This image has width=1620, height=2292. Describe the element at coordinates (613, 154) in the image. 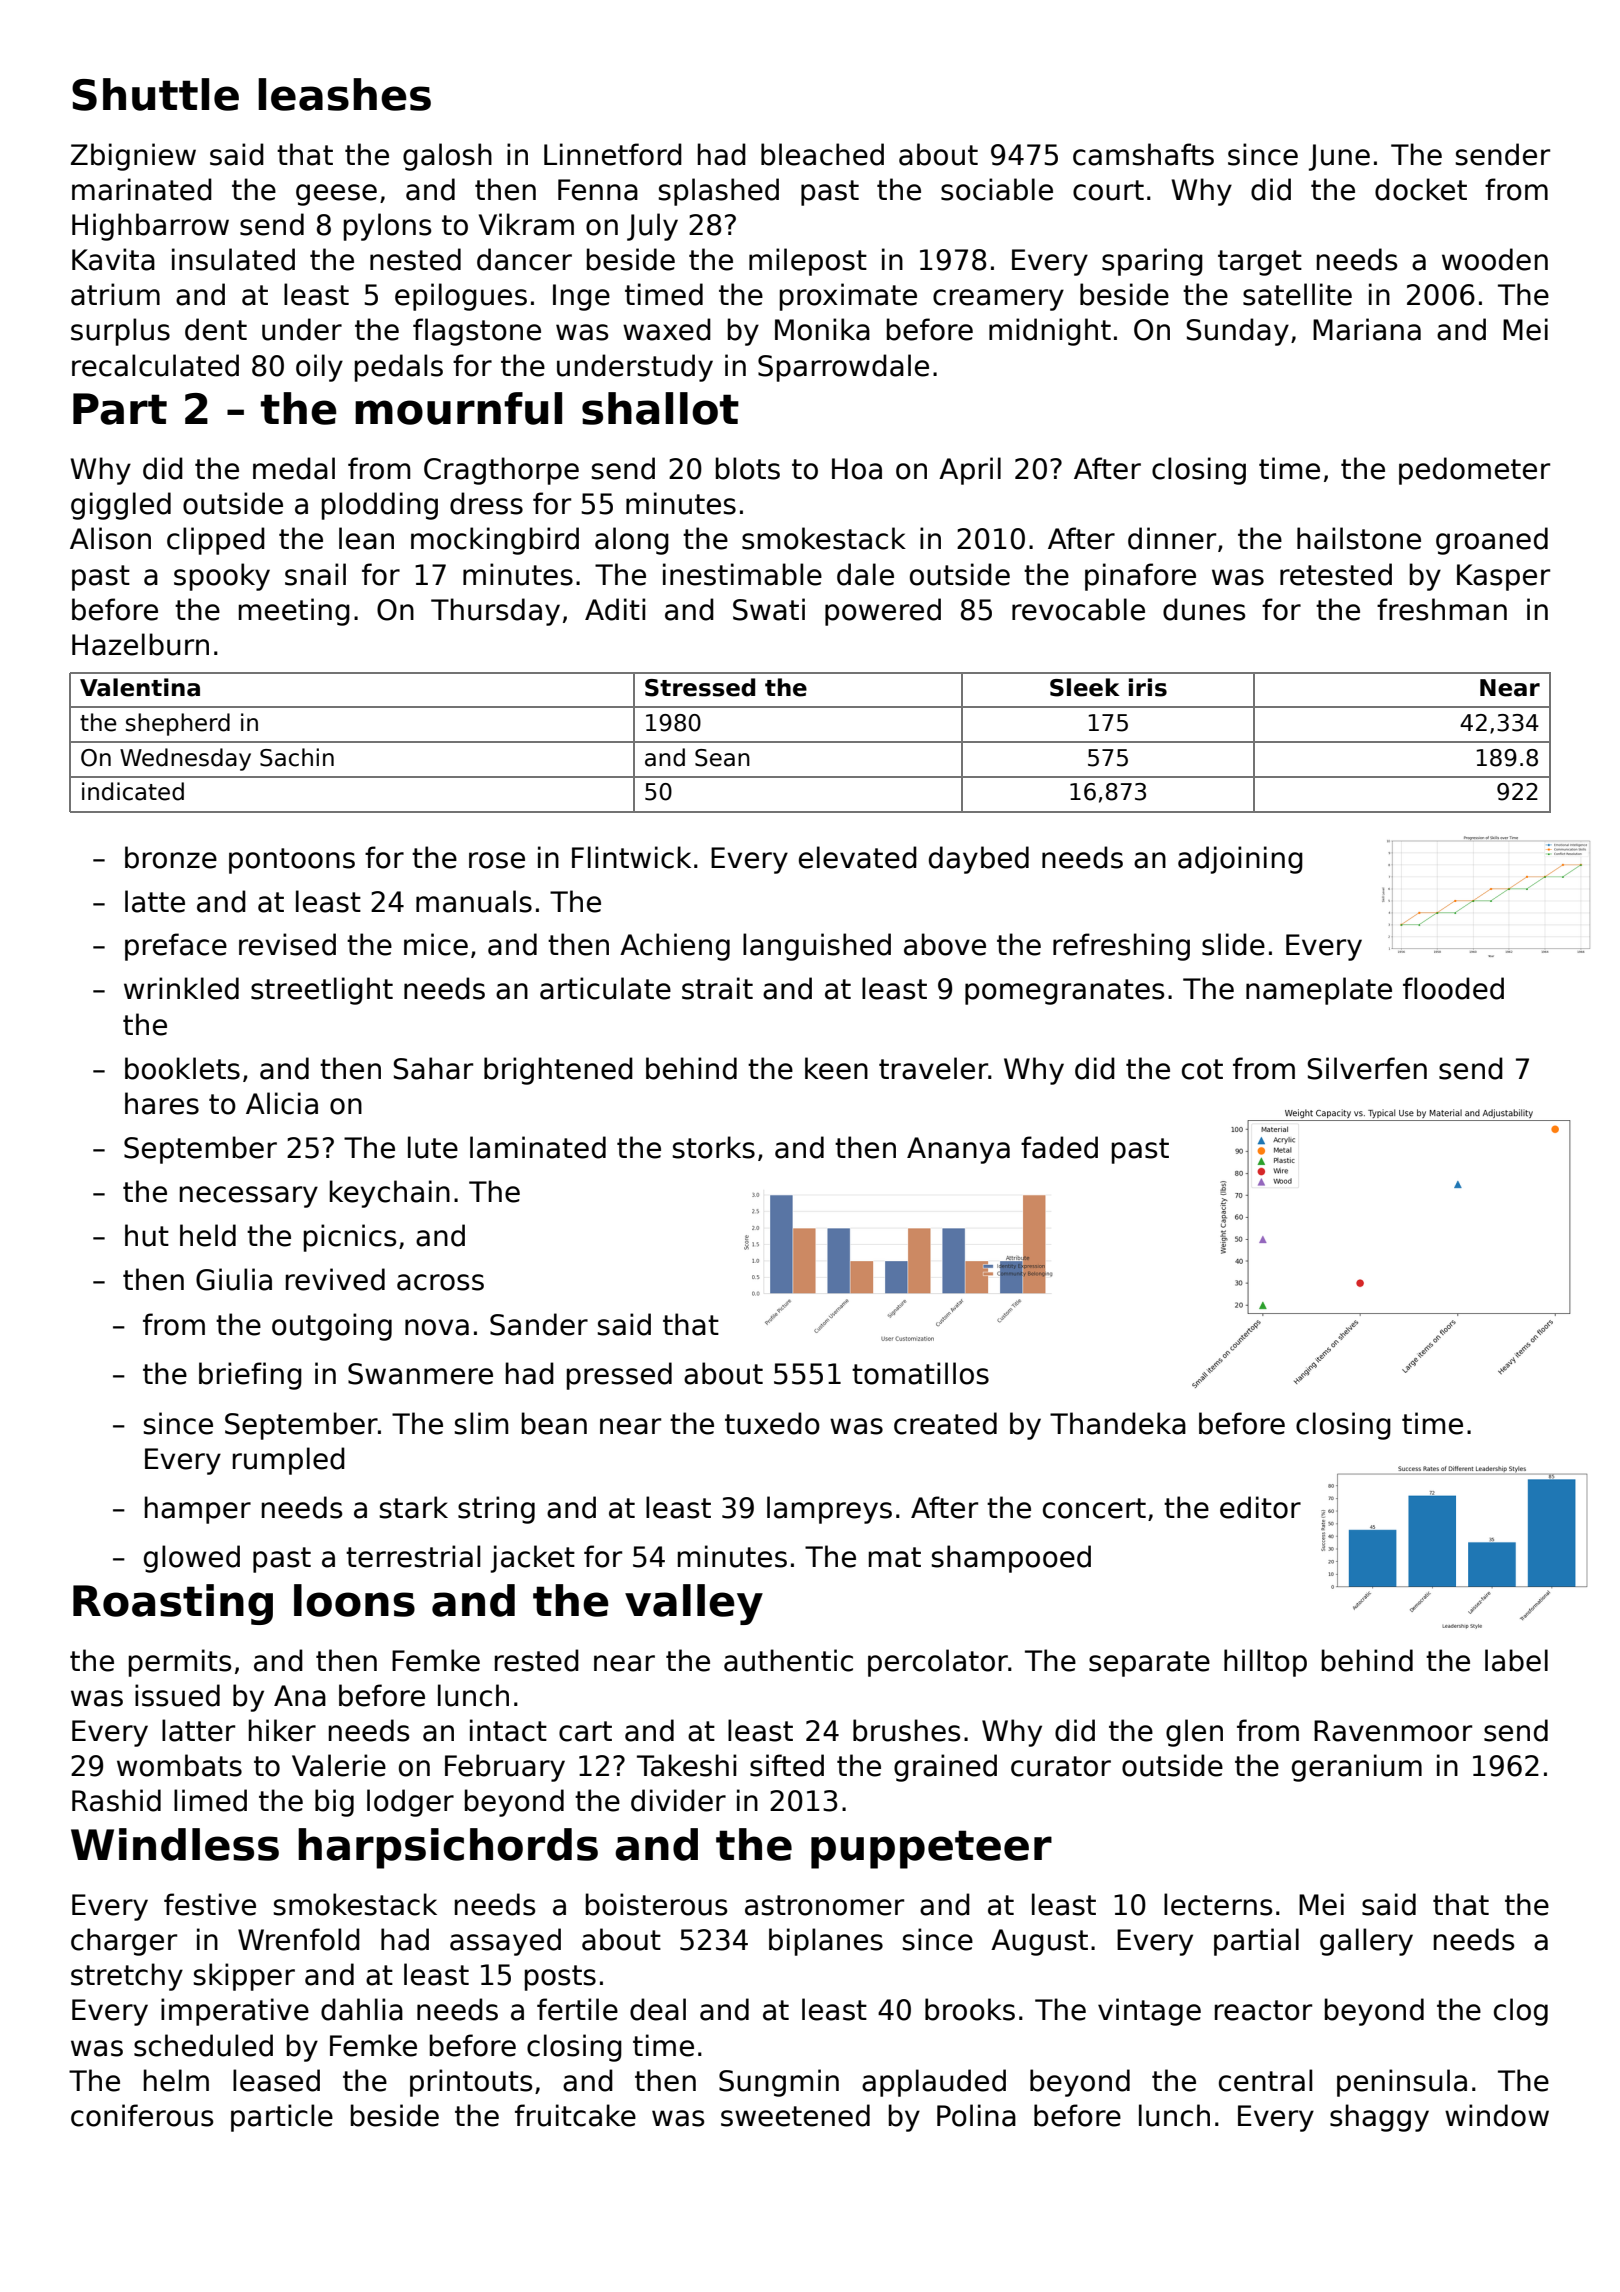

I see `Linnetford` at that location.
